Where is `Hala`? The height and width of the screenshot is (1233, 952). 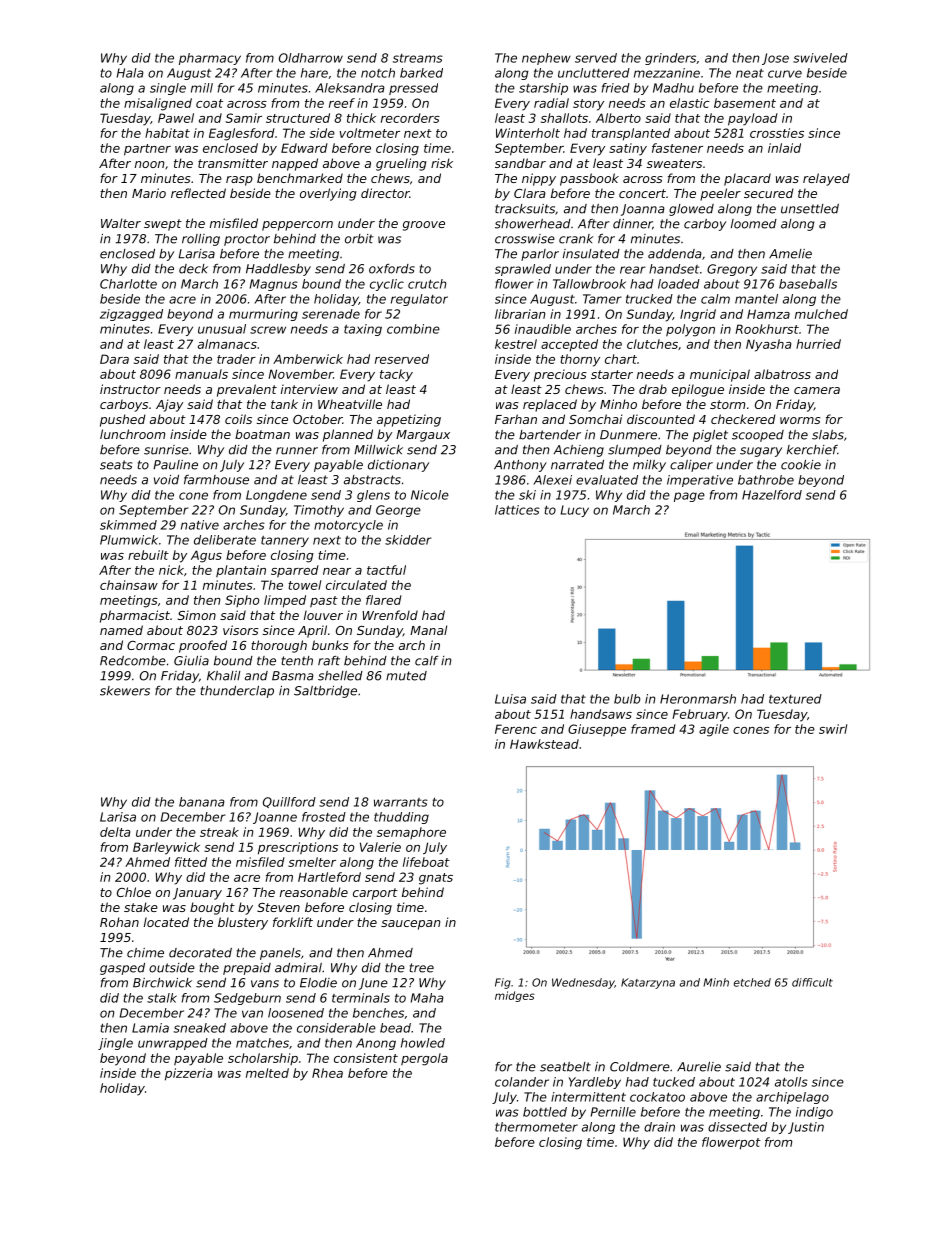 Hala is located at coordinates (130, 73).
